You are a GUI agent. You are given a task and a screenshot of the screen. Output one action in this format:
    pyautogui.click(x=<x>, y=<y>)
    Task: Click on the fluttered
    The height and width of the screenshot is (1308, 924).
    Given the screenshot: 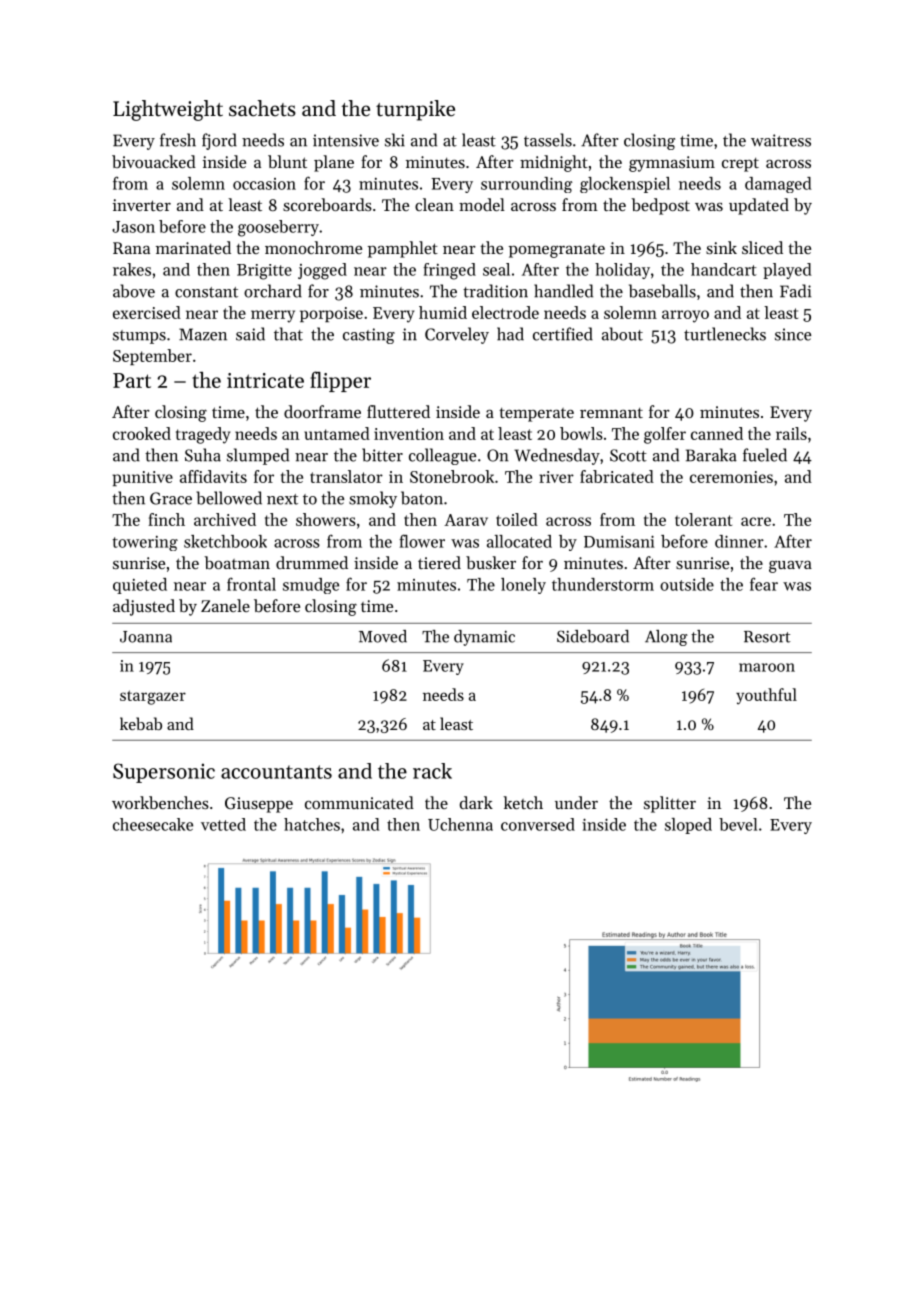 What is the action you would take?
    pyautogui.click(x=398, y=411)
